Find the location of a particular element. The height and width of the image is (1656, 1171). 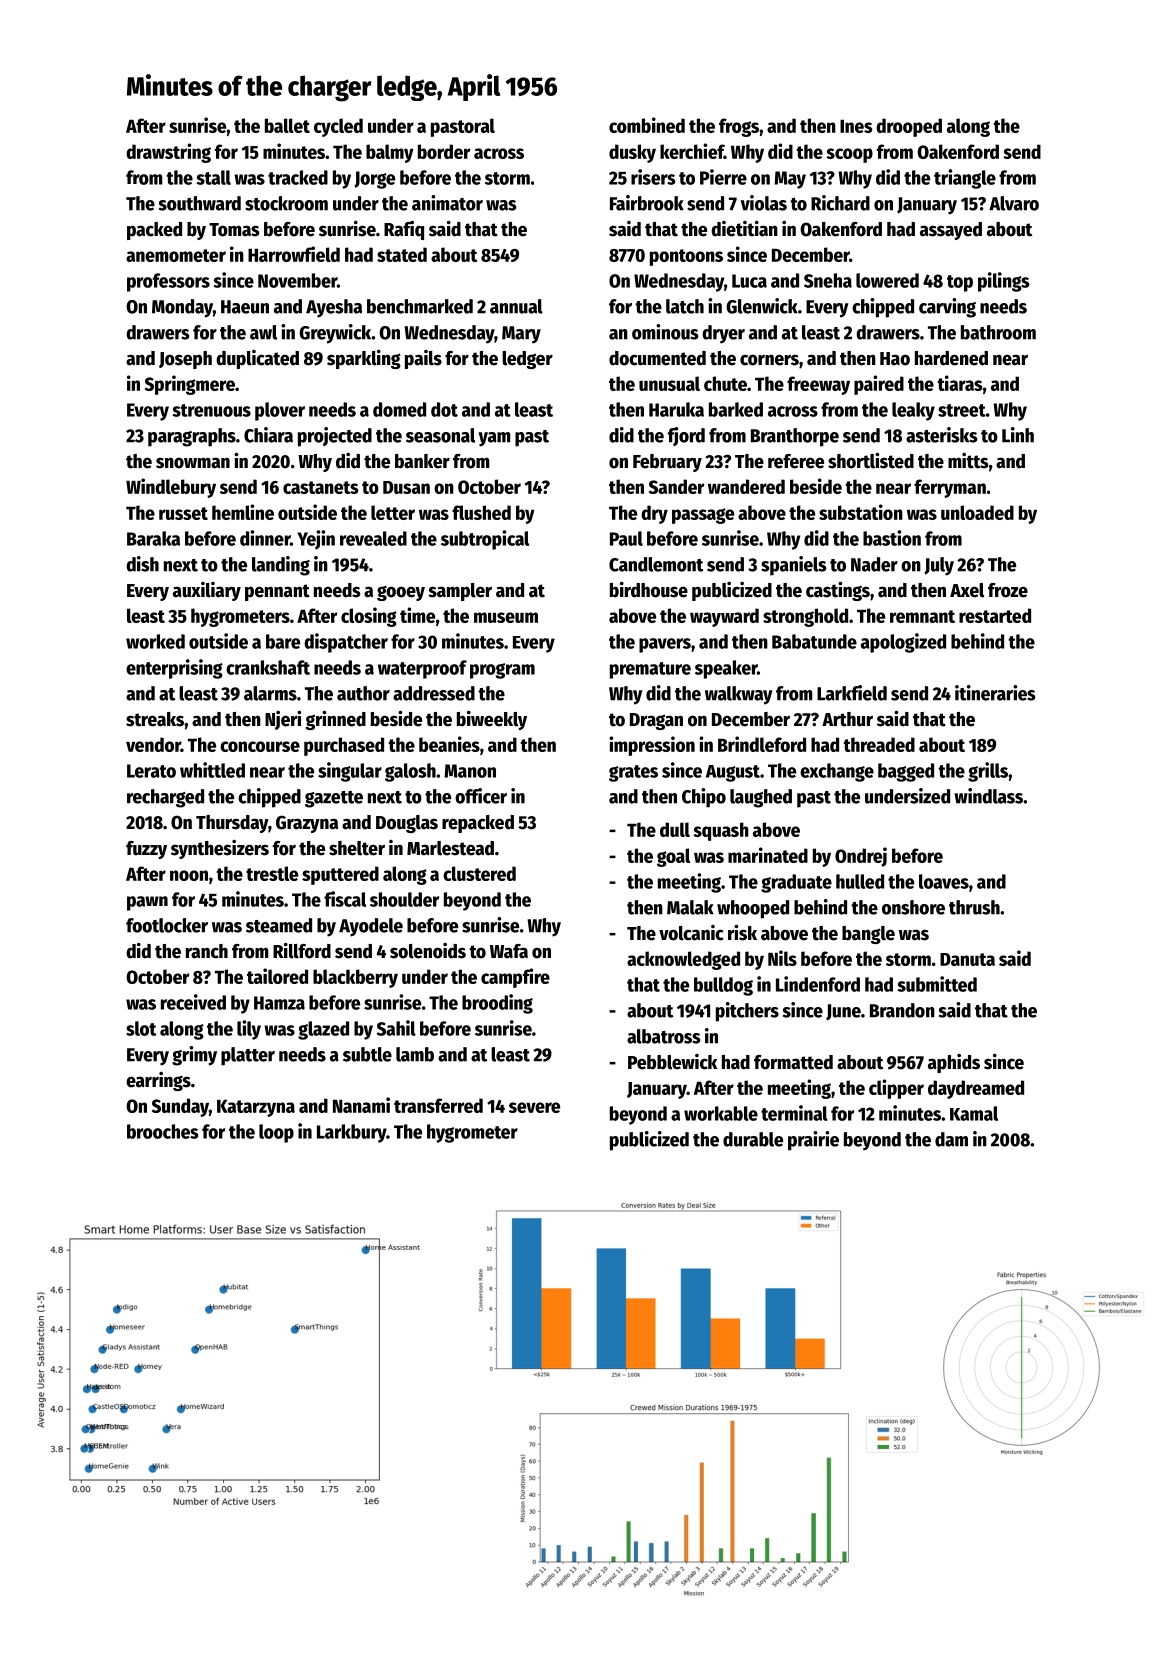

workable is located at coordinates (721, 1113).
